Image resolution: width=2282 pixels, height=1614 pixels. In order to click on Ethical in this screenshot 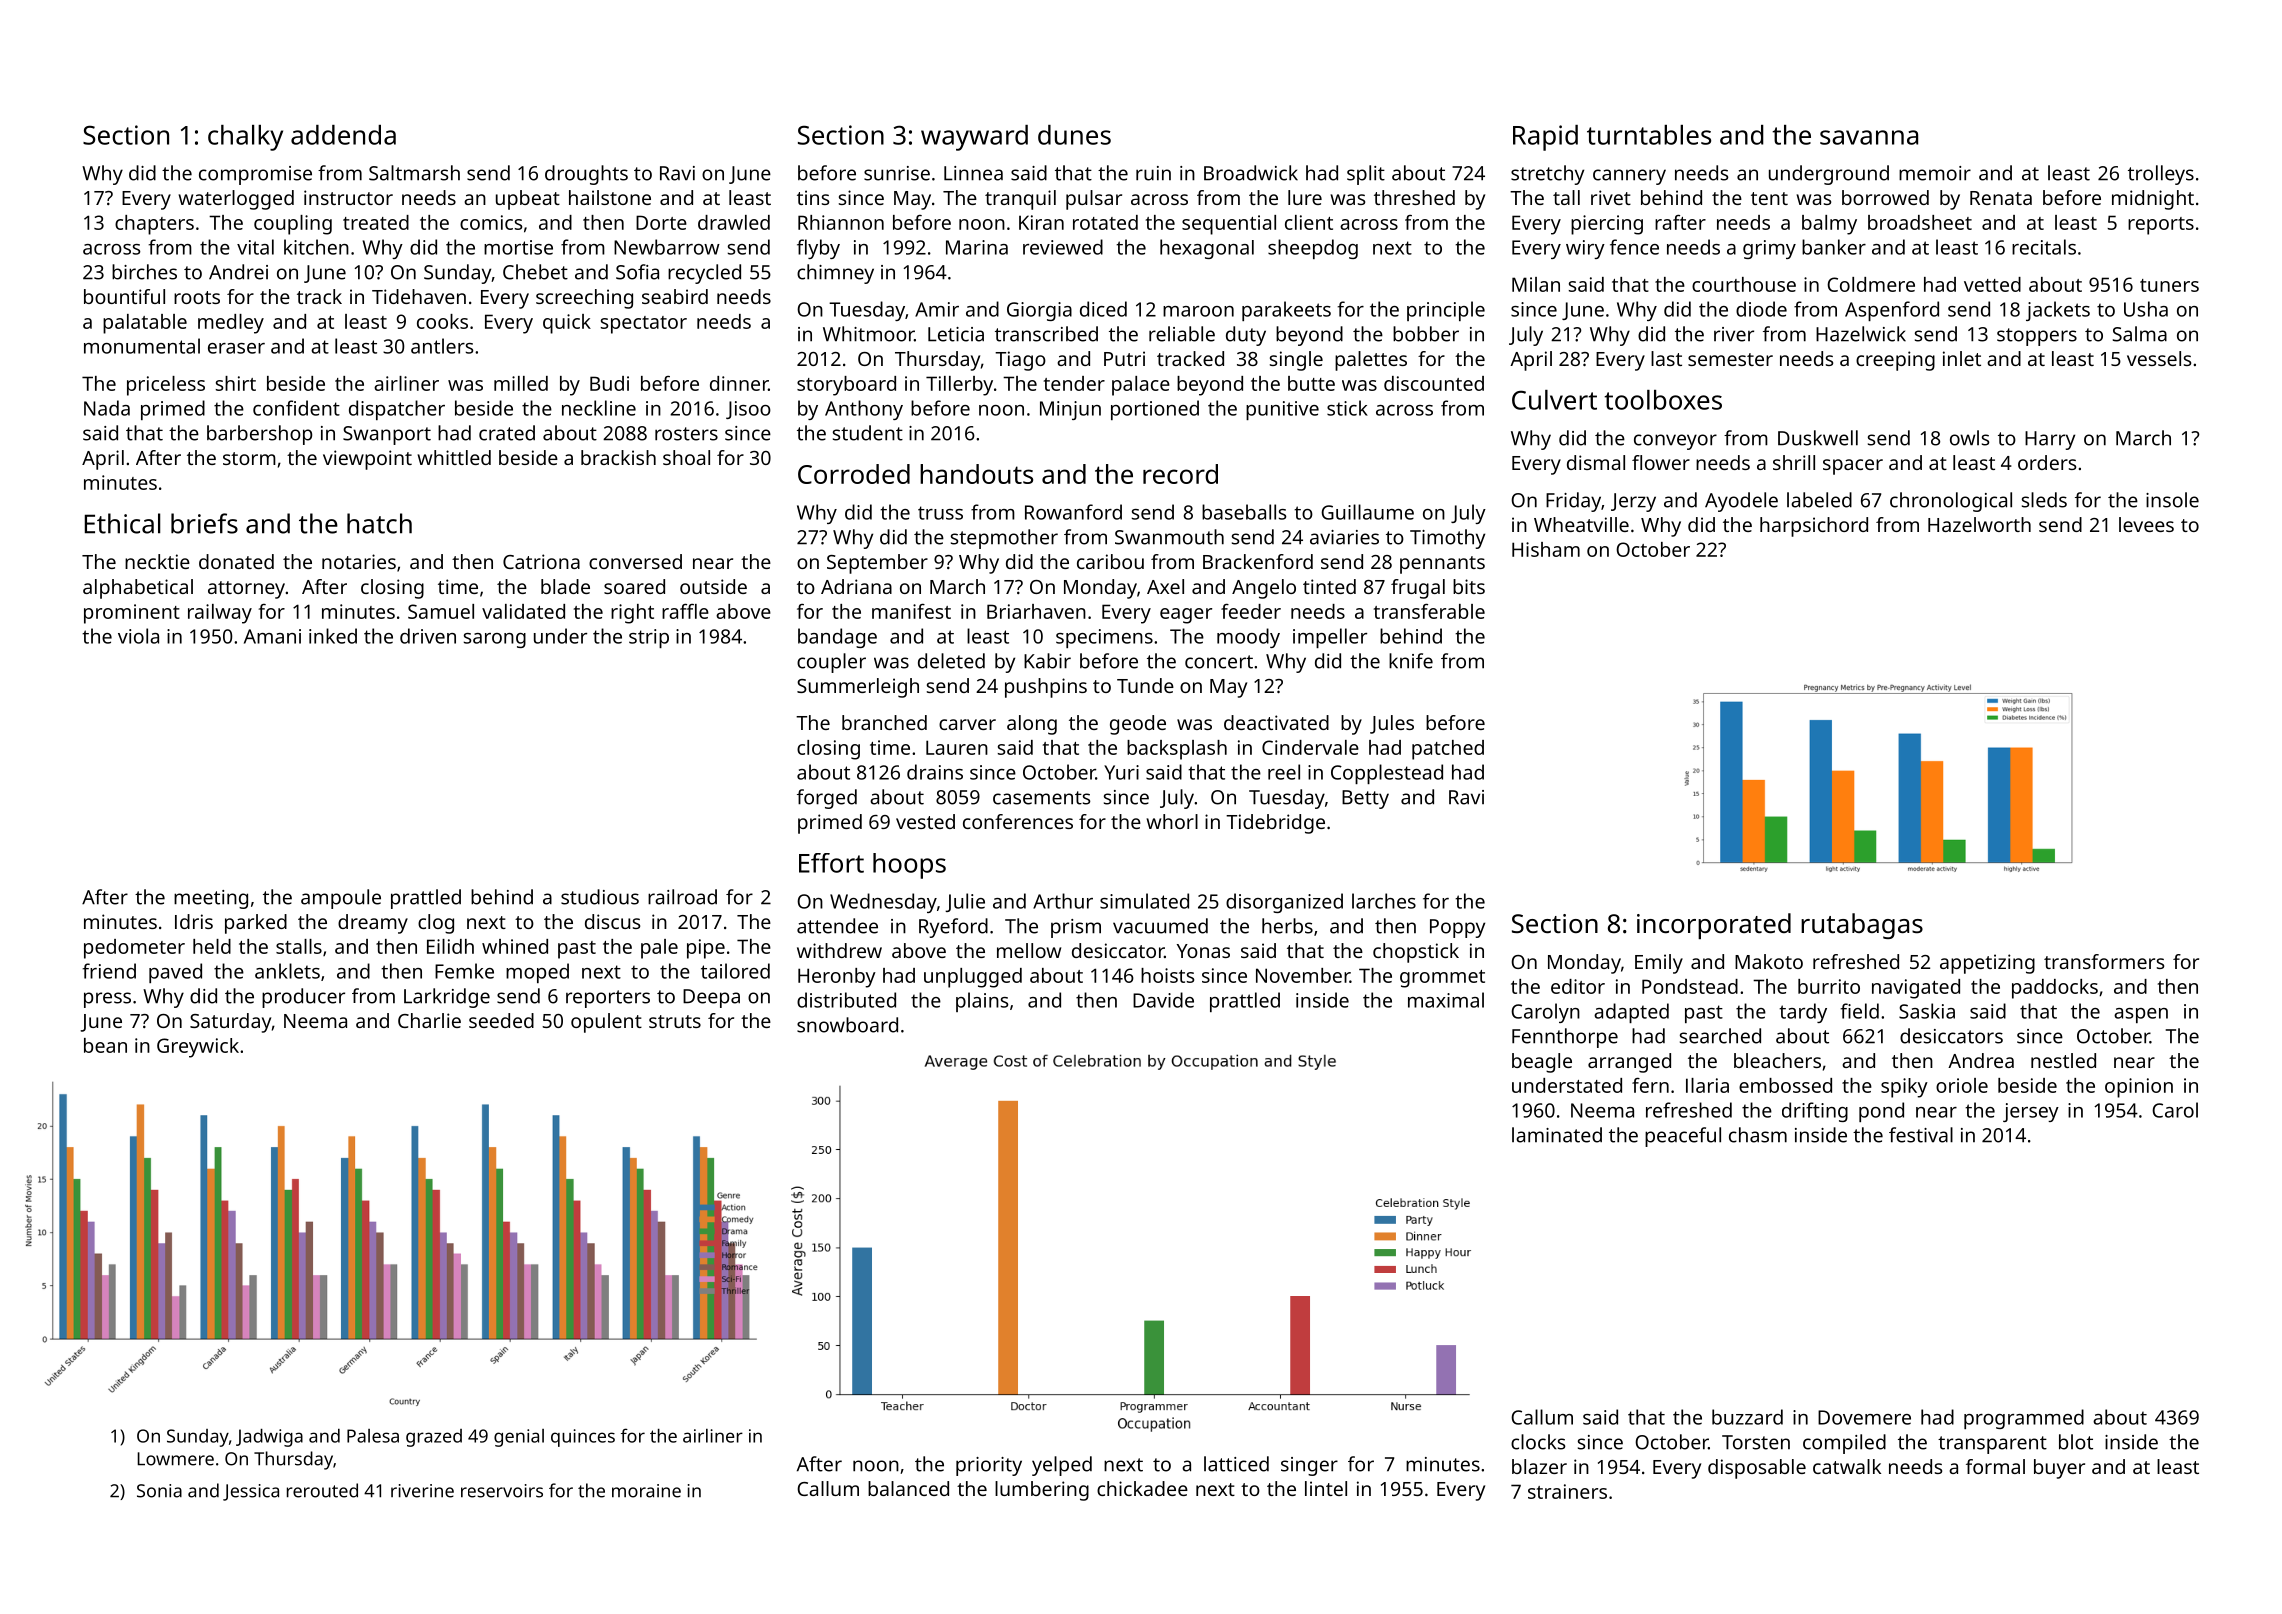, I will do `click(122, 523)`.
